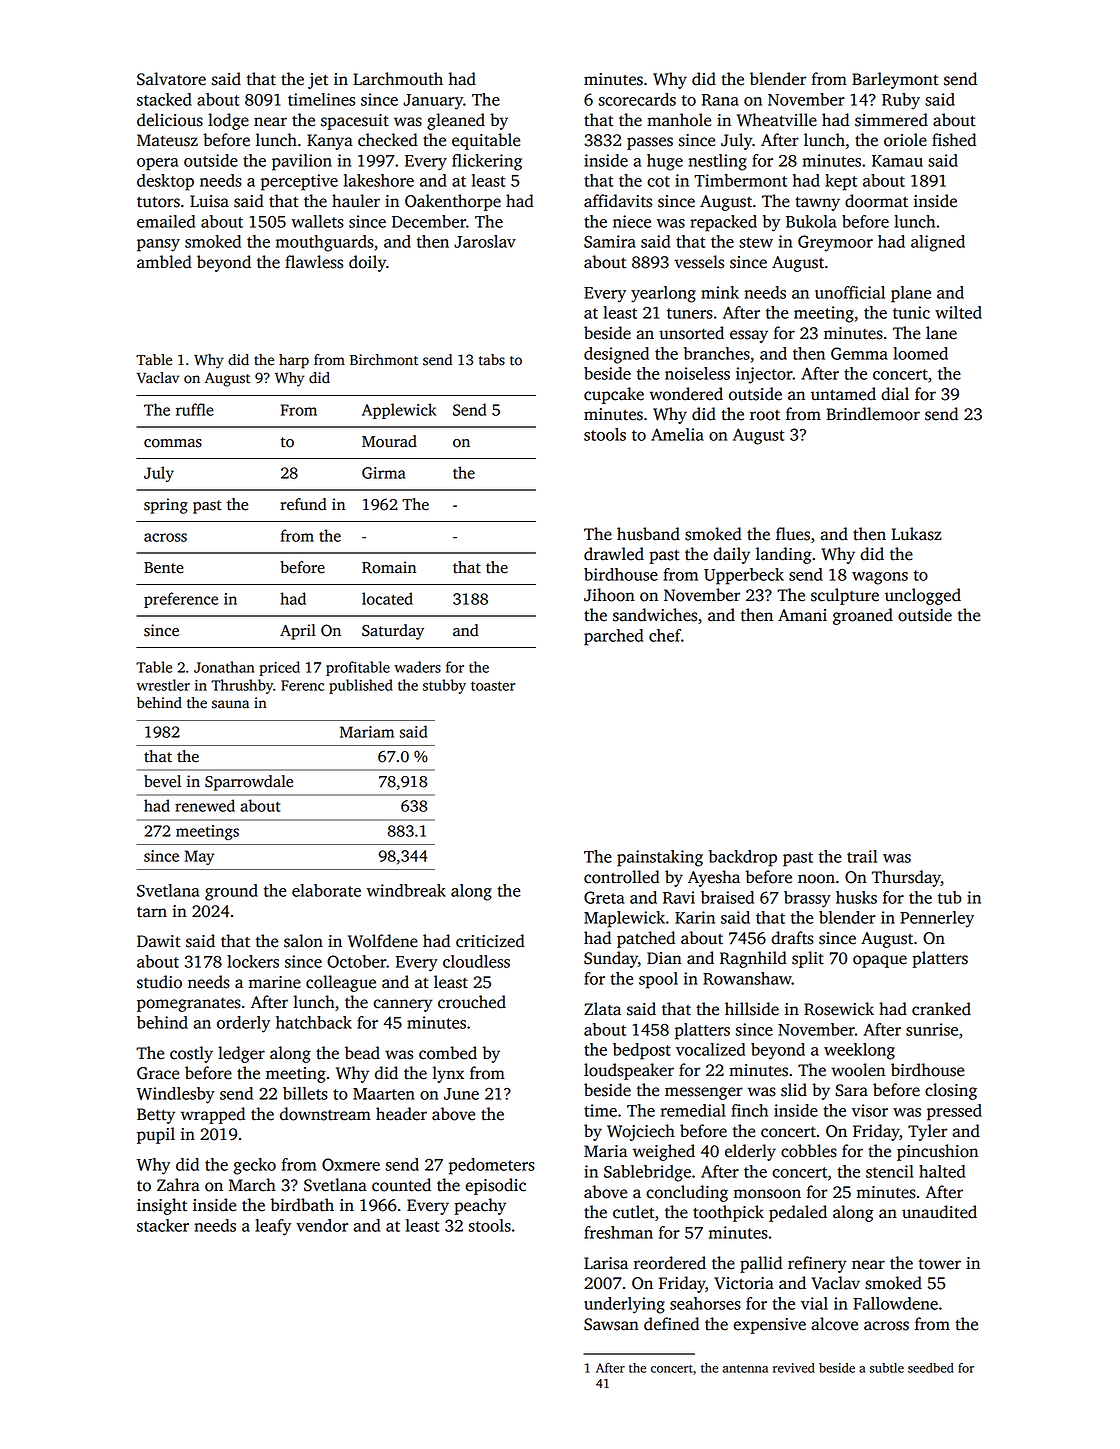  What do you see at coordinates (677, 434) in the page?
I see `Amelia` at bounding box center [677, 434].
